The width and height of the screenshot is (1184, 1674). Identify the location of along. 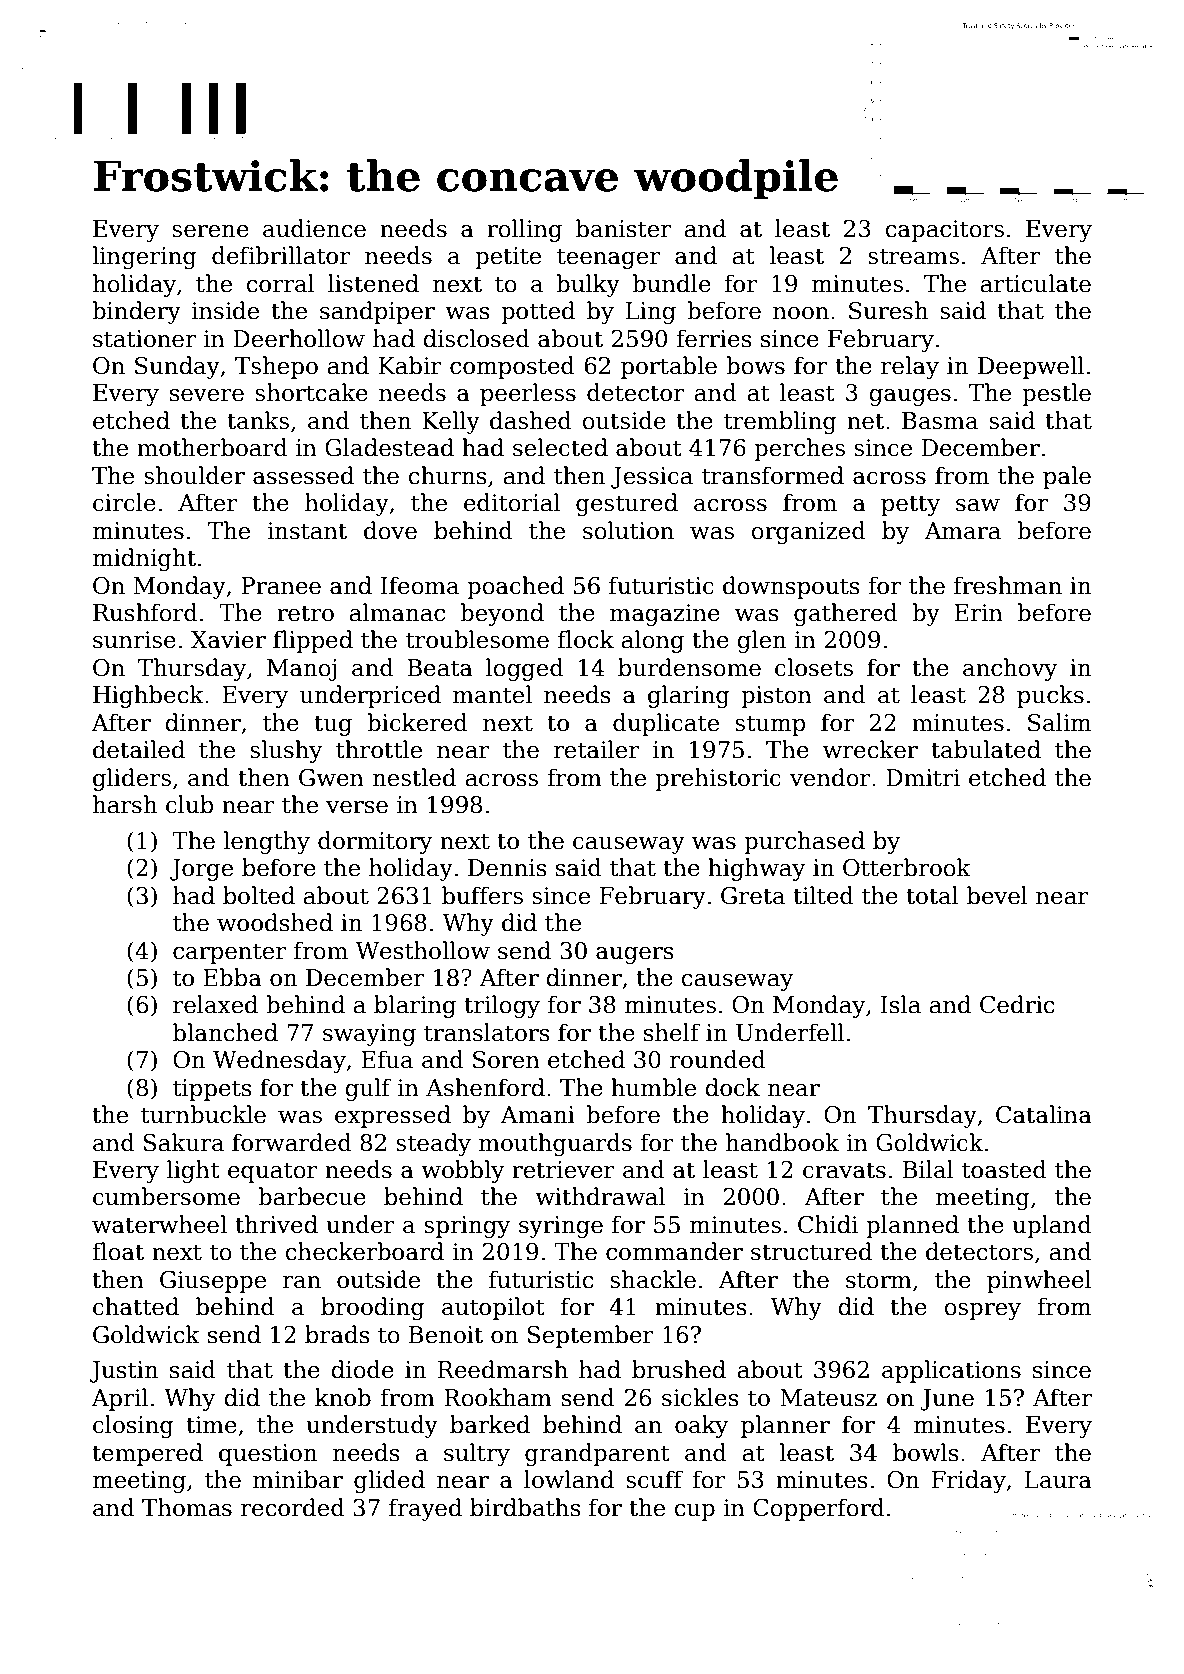
(652, 641).
